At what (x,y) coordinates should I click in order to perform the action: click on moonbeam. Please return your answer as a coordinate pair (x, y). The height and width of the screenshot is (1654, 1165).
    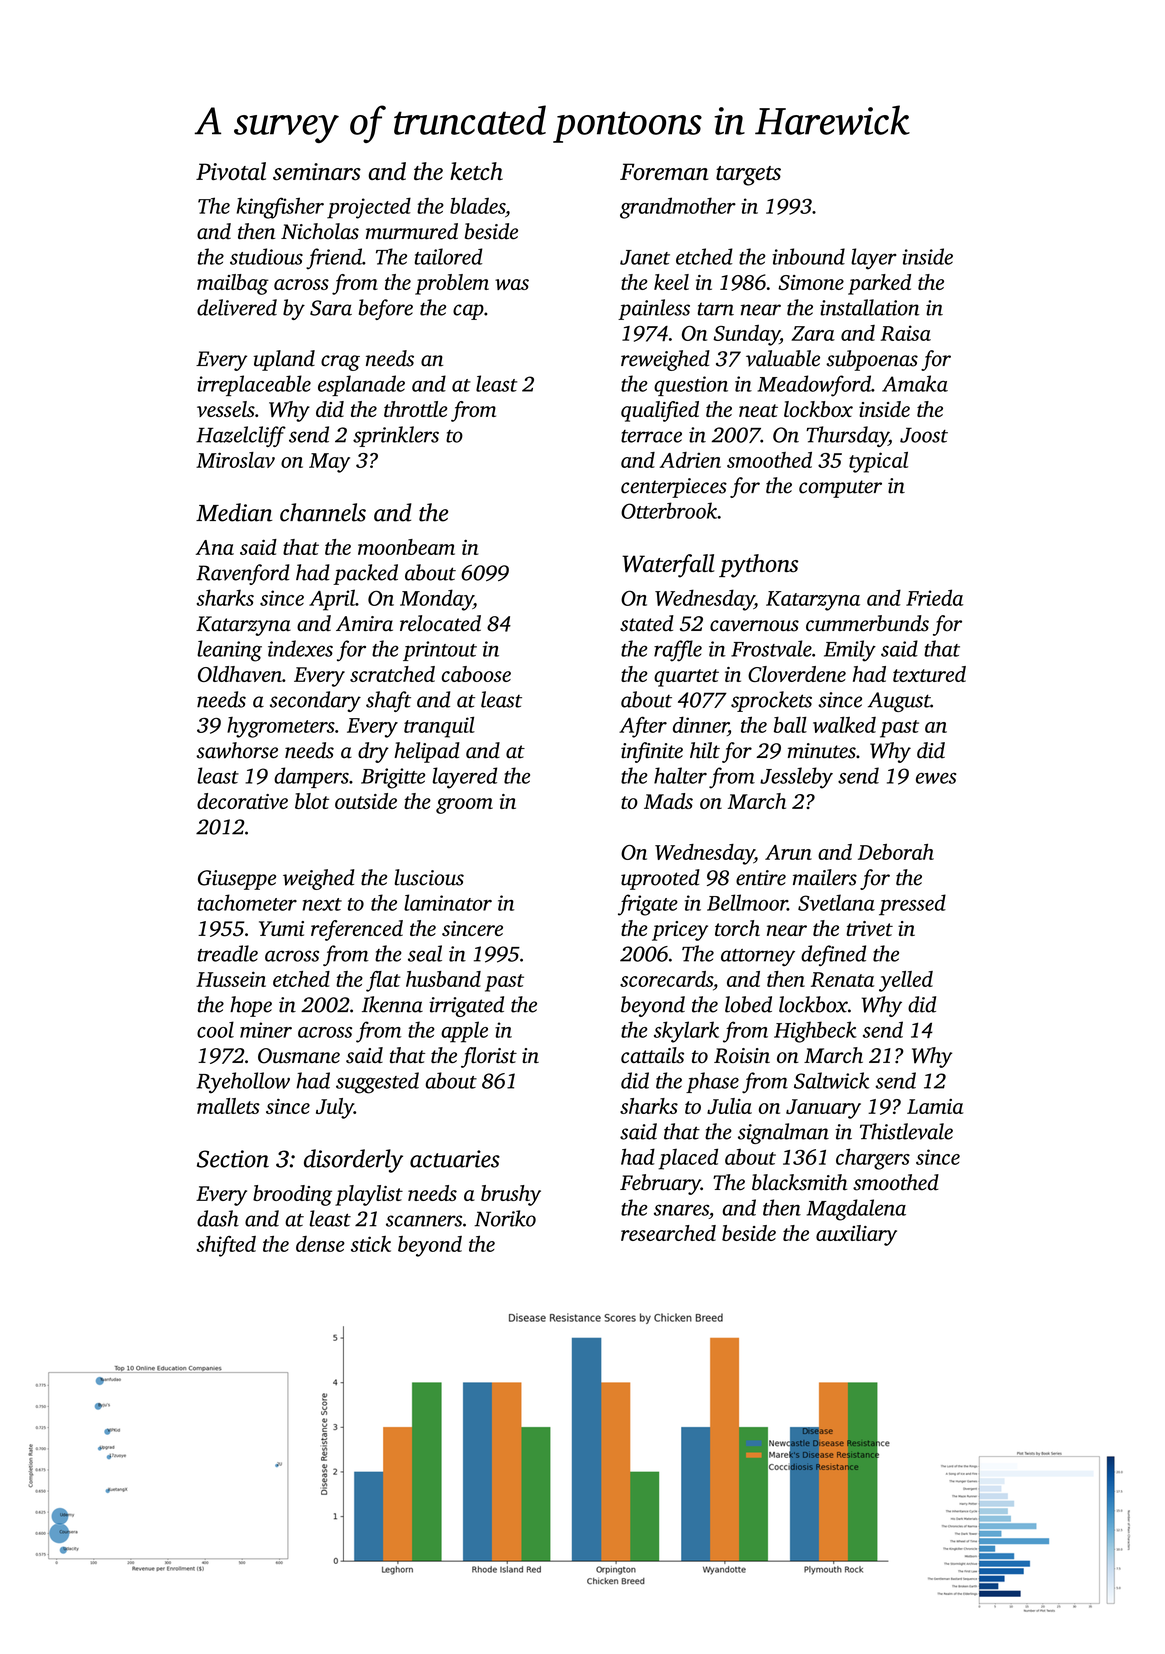
    Looking at the image, I should click on (406, 547).
